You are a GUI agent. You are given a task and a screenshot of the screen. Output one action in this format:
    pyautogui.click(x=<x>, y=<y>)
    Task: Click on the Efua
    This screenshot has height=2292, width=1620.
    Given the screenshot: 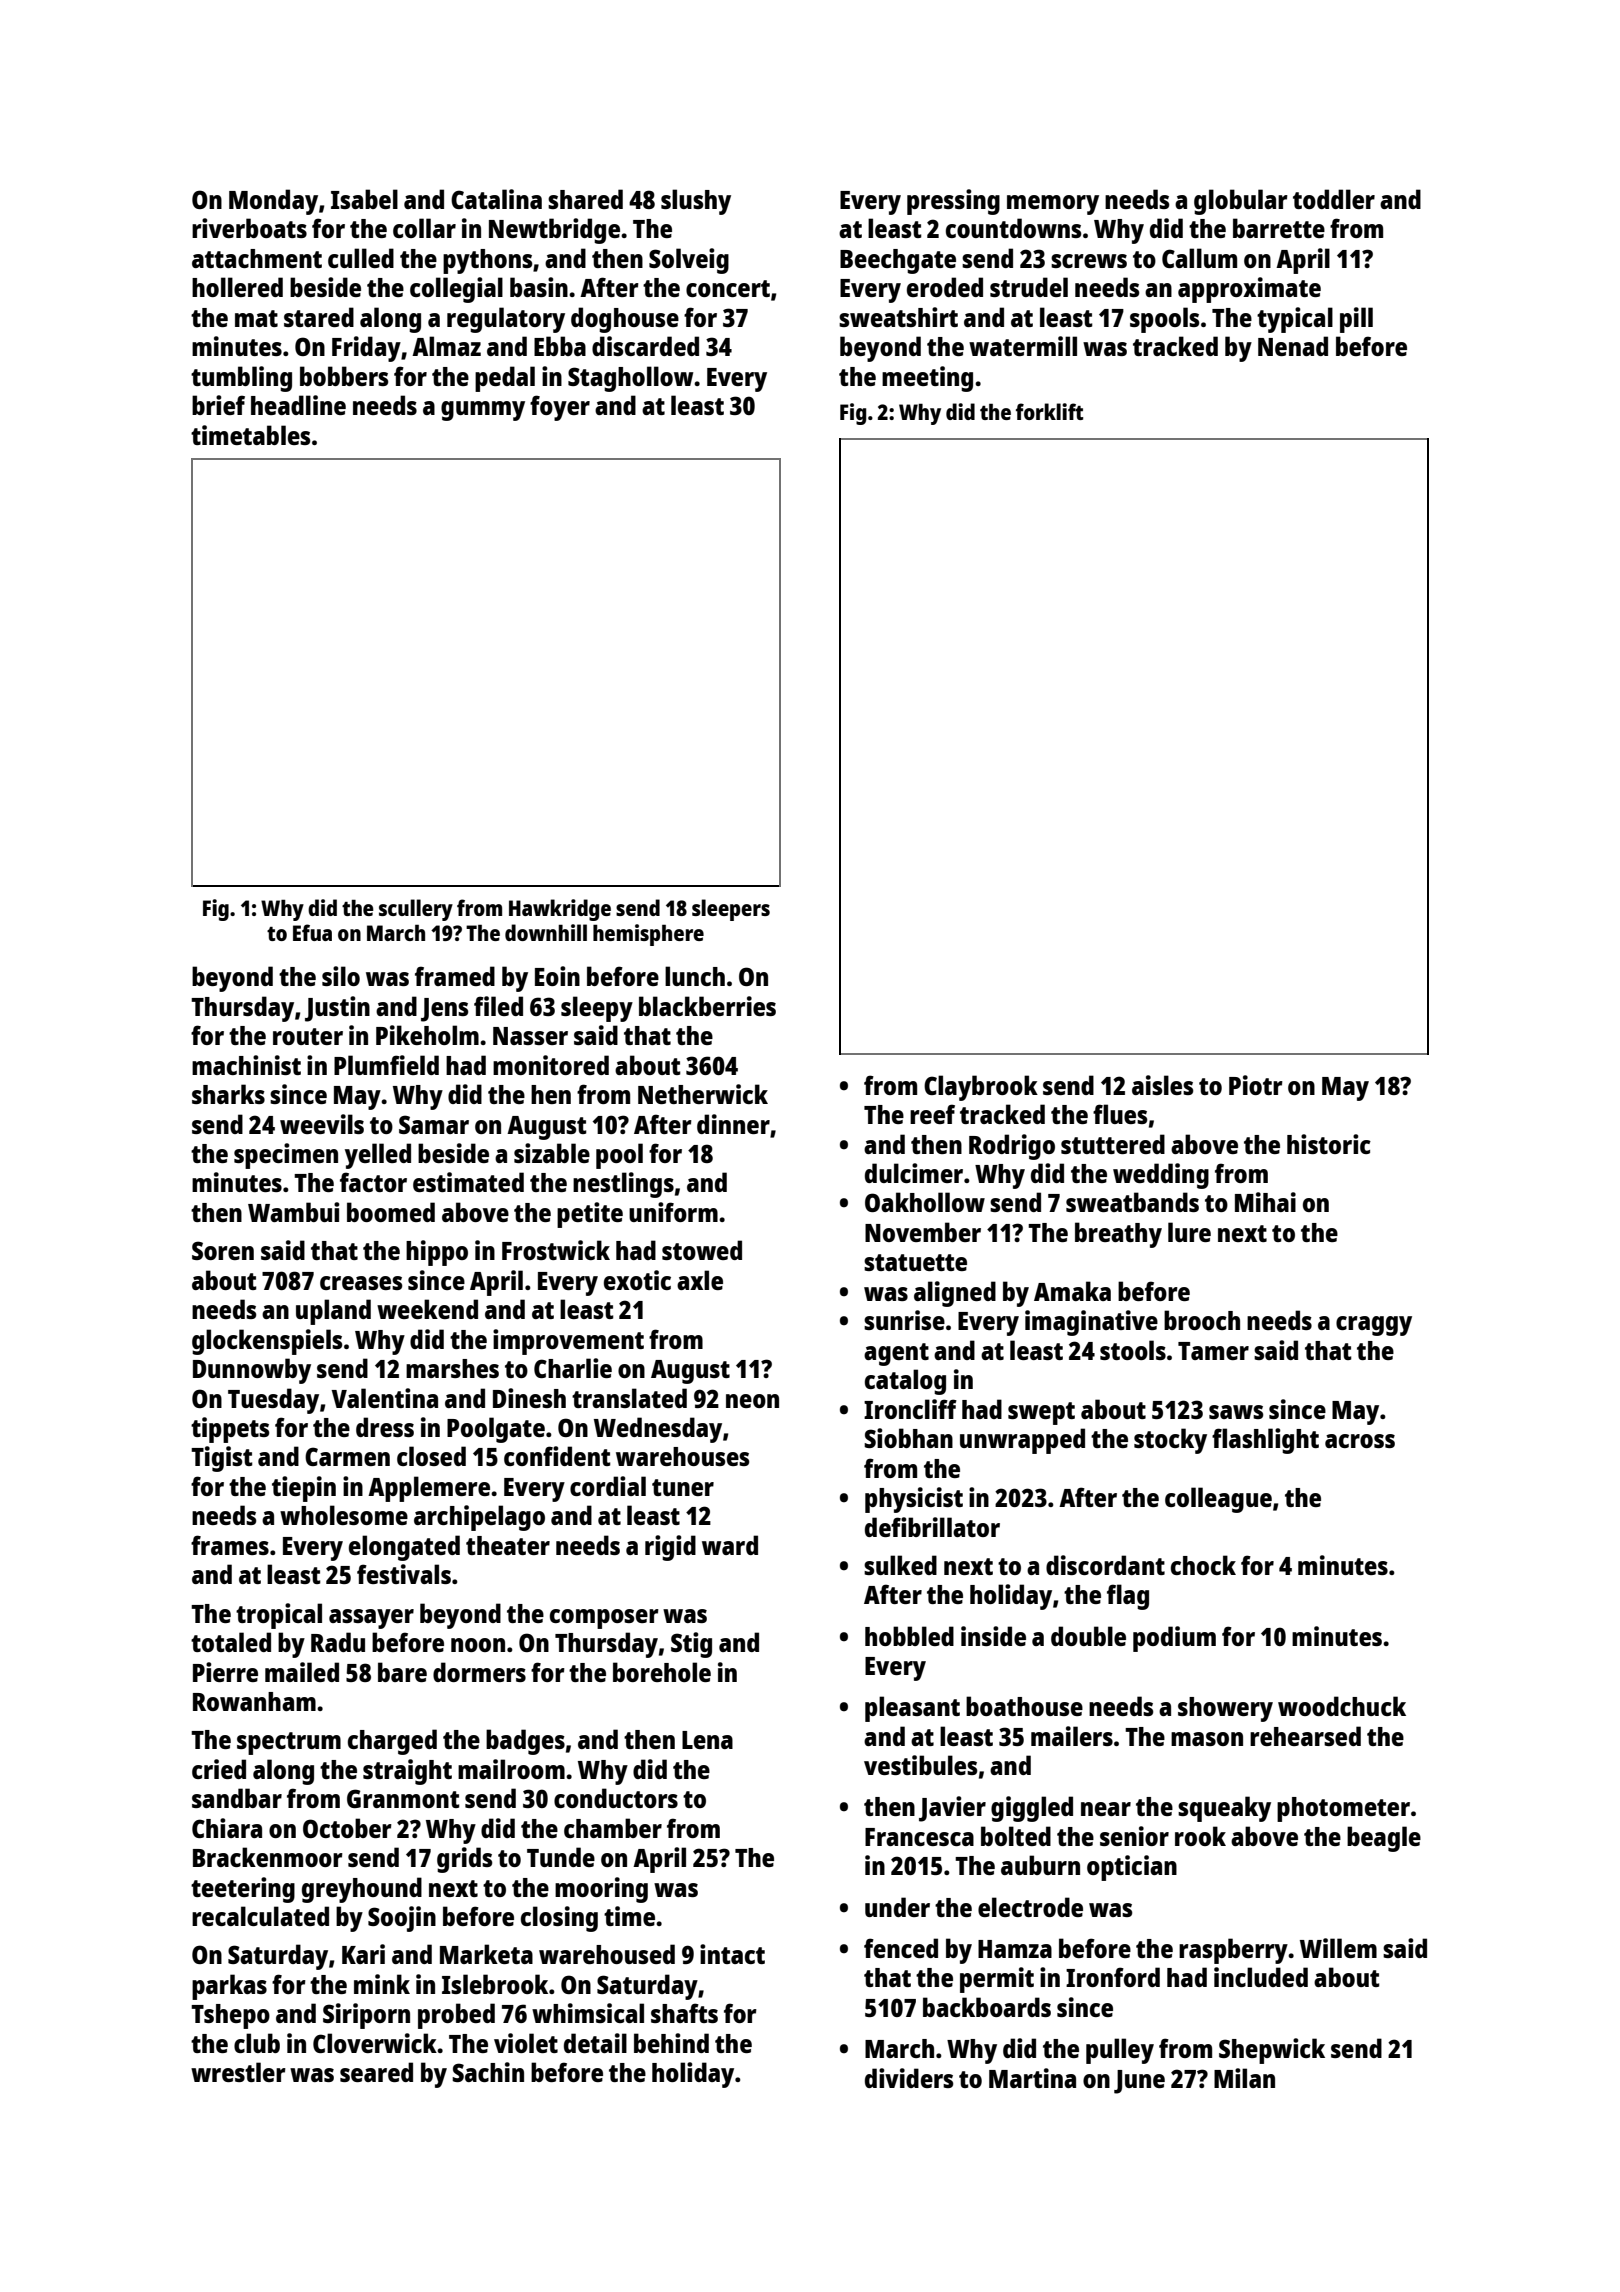 What is the action you would take?
    pyautogui.click(x=312, y=932)
